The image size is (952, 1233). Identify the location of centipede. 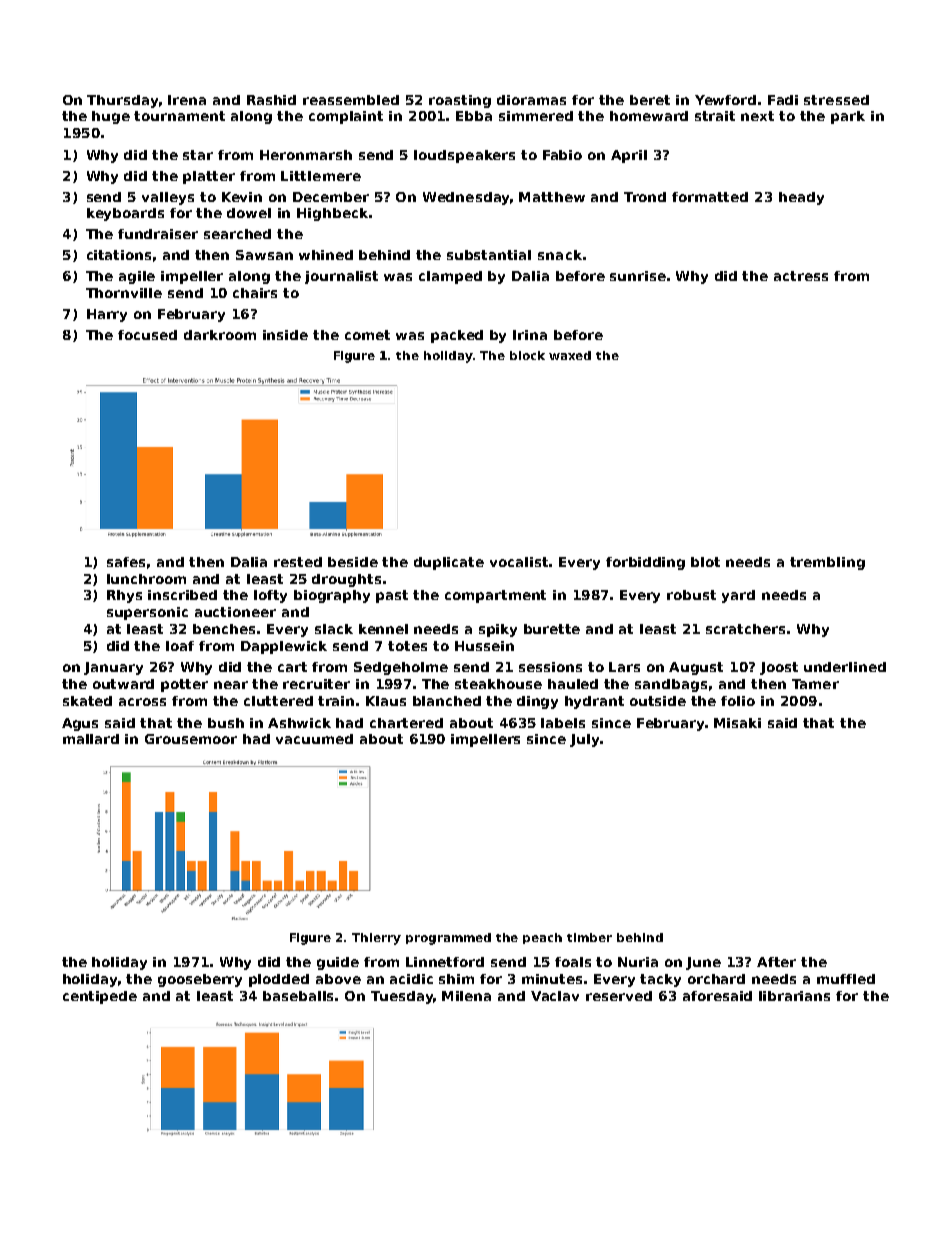
(100, 997).
